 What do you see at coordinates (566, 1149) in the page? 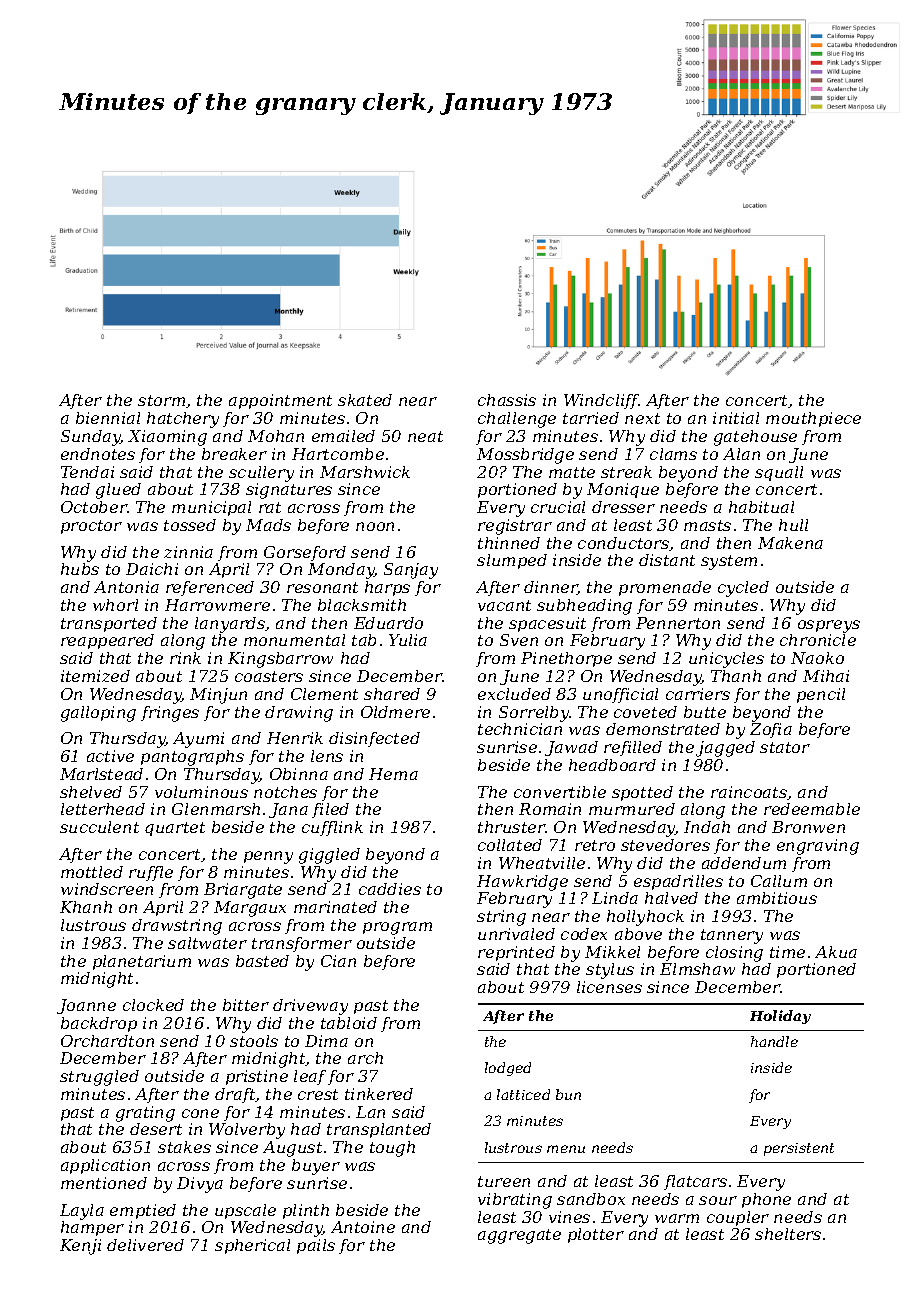
I see `menu` at bounding box center [566, 1149].
